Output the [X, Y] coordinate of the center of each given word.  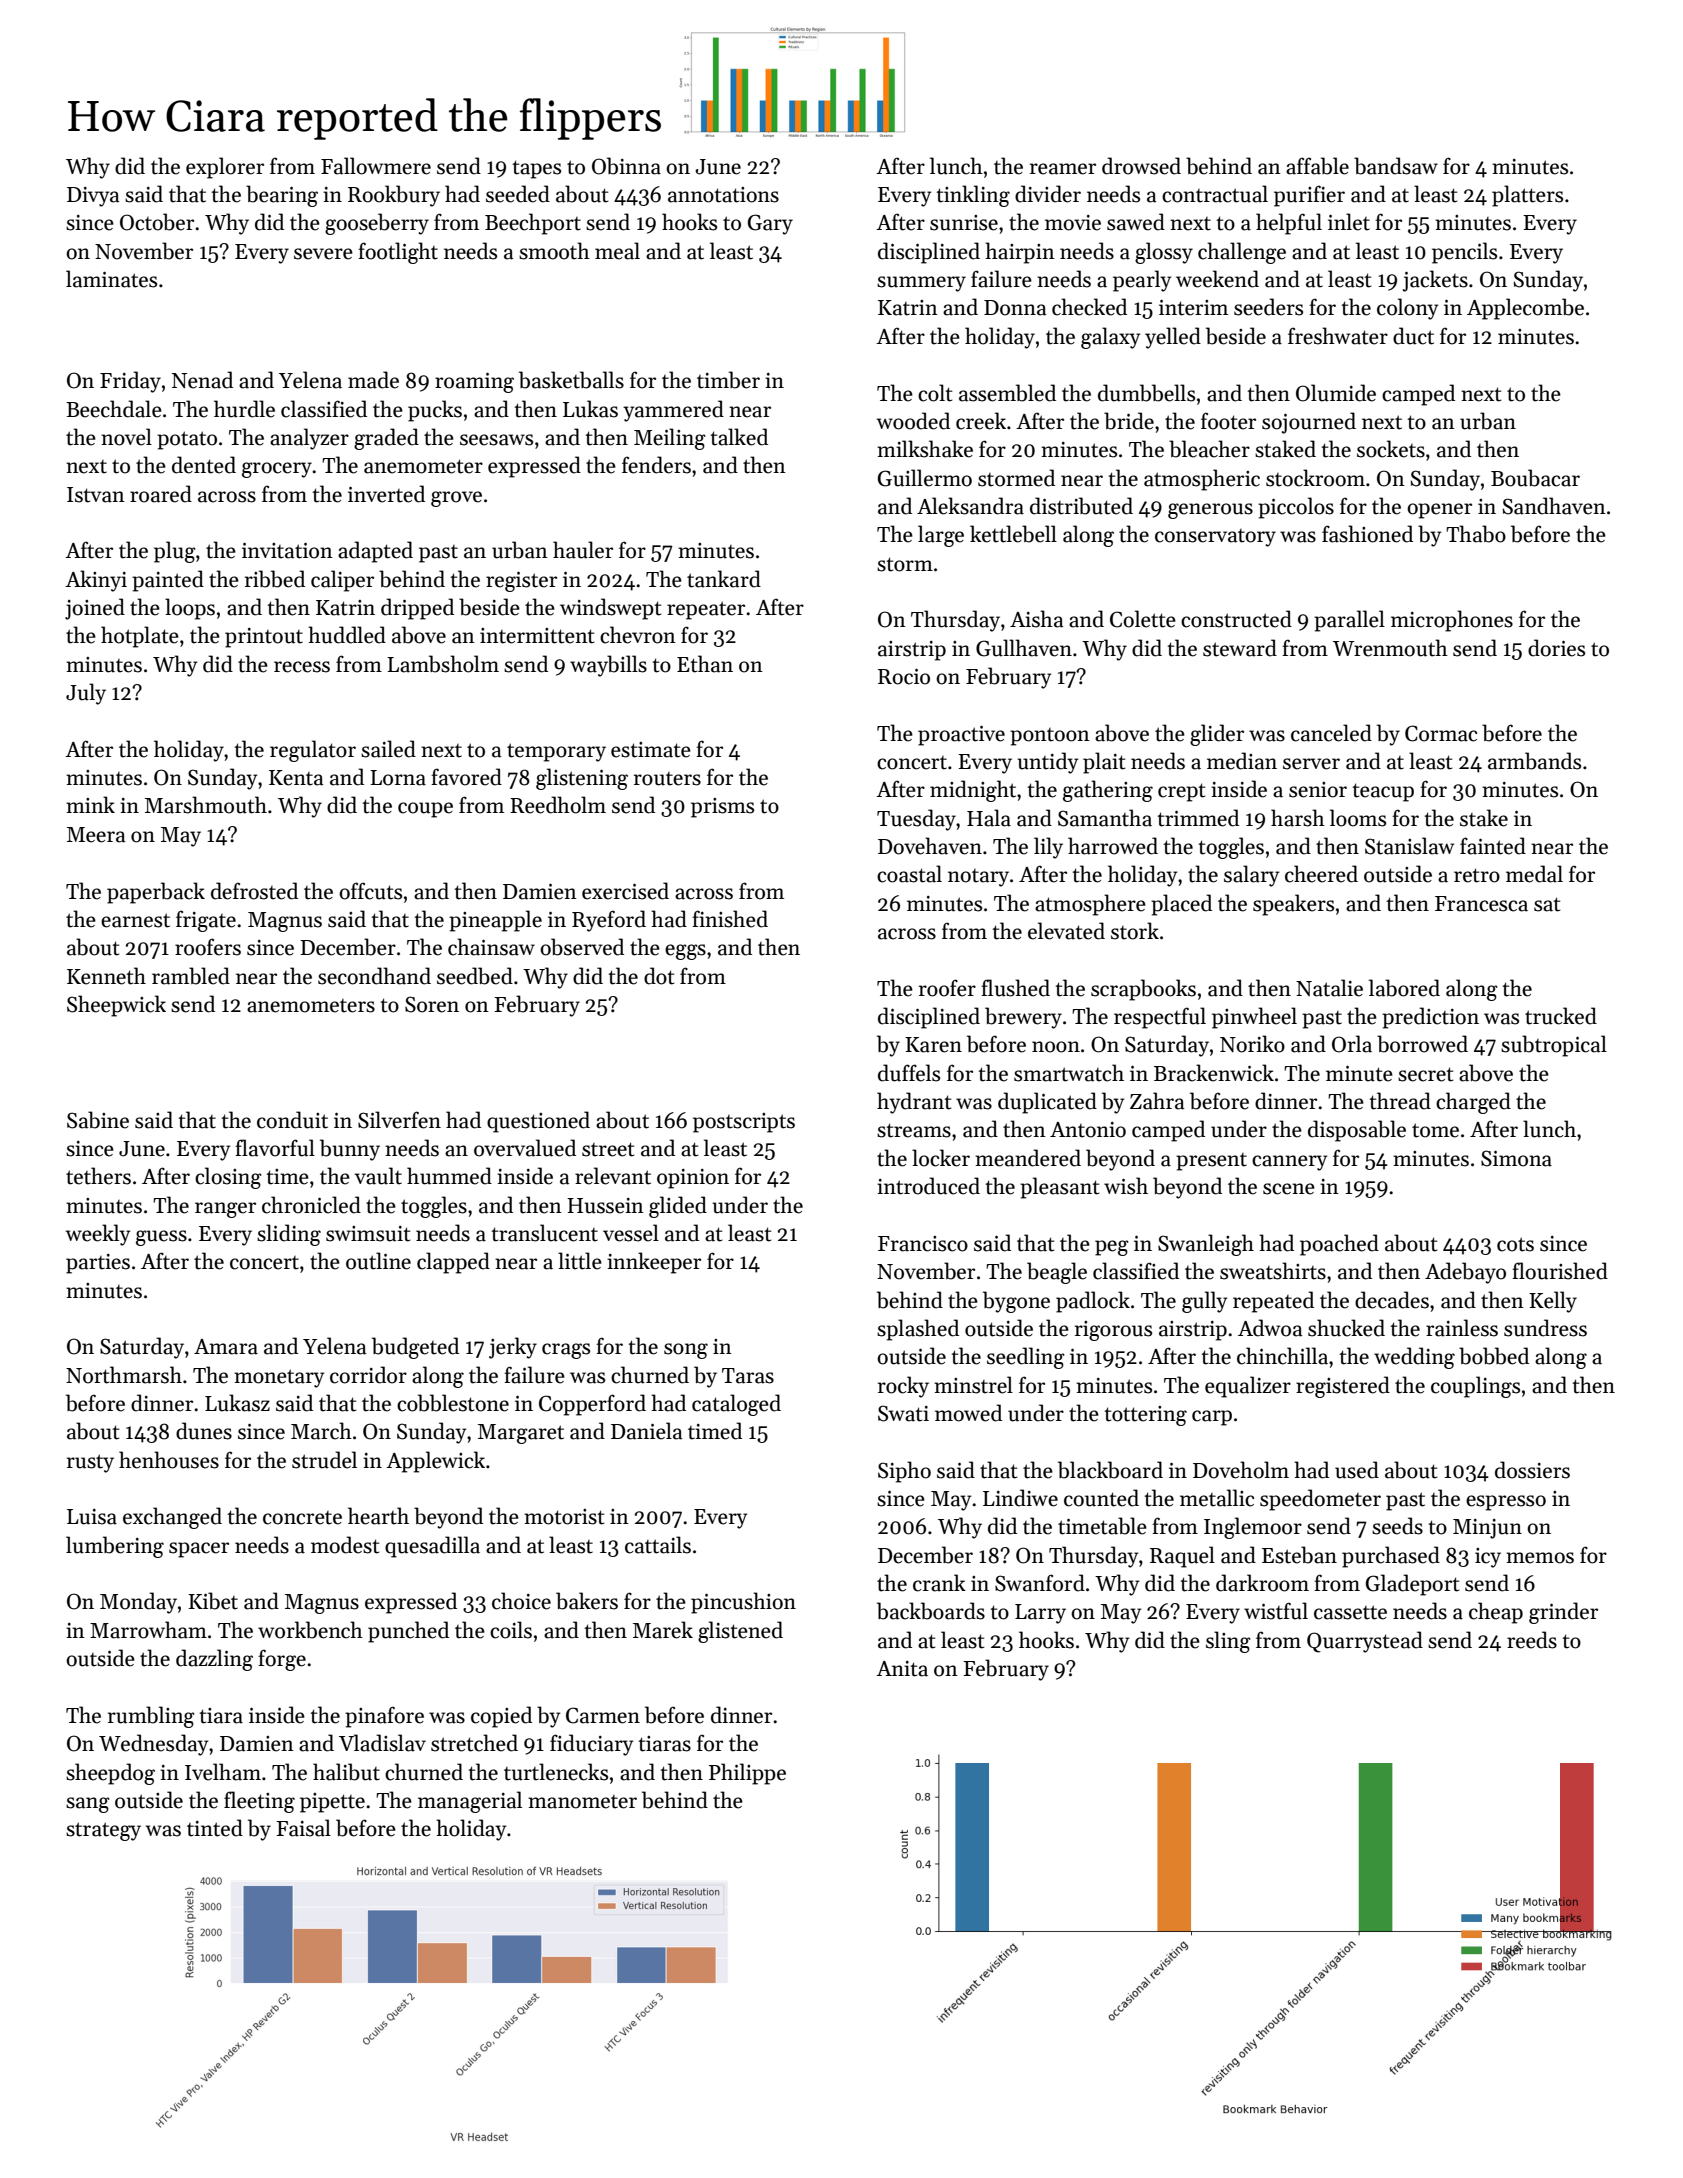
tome [1435, 1130]
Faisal [303, 1828]
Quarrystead [1365, 1642]
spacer [199, 1550]
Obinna [626, 166]
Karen [933, 1045]
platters [1527, 196]
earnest [135, 920]
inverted [386, 494]
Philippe [747, 1774]
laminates [111, 279]
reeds [1532, 1640]
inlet [1349, 222]
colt [935, 393]
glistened [740, 1632]
